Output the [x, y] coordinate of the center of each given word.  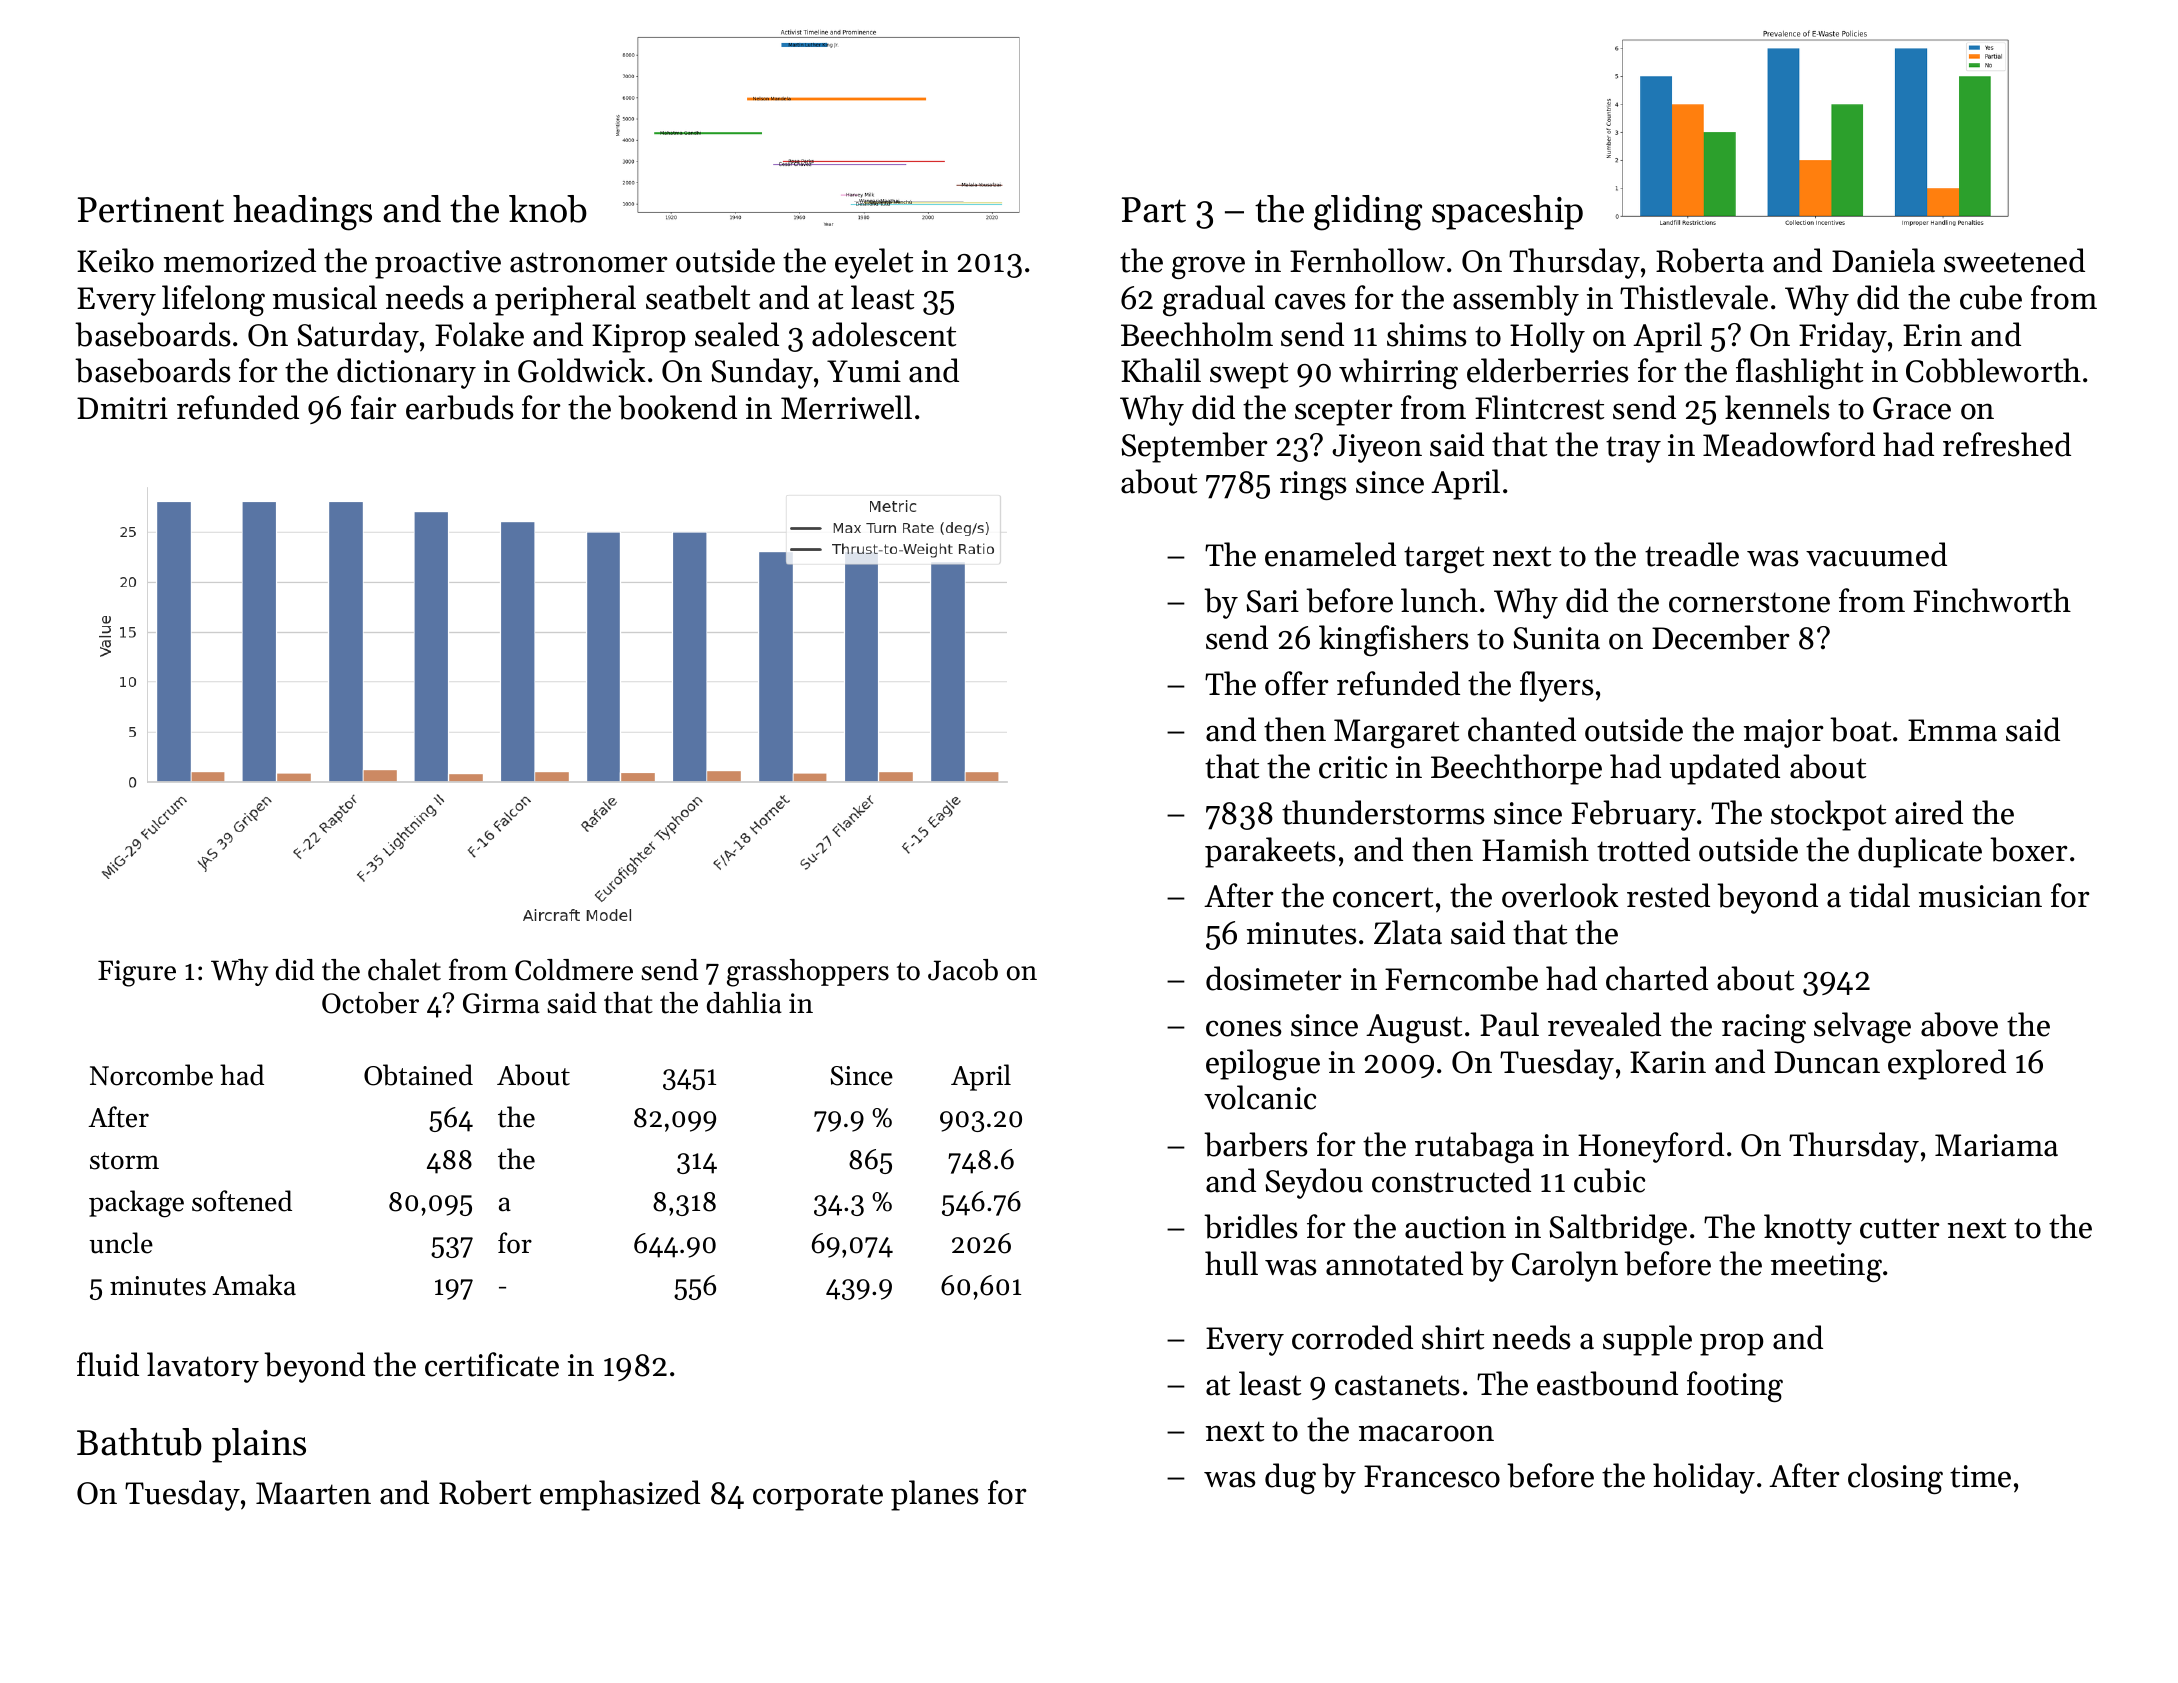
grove [1208, 267]
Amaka [254, 1285]
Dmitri [122, 408]
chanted [1522, 729]
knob [548, 209]
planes [935, 1495]
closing [1895, 1478]
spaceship [1507, 212]
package [136, 1204]
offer [1297, 683]
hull [1231, 1263]
